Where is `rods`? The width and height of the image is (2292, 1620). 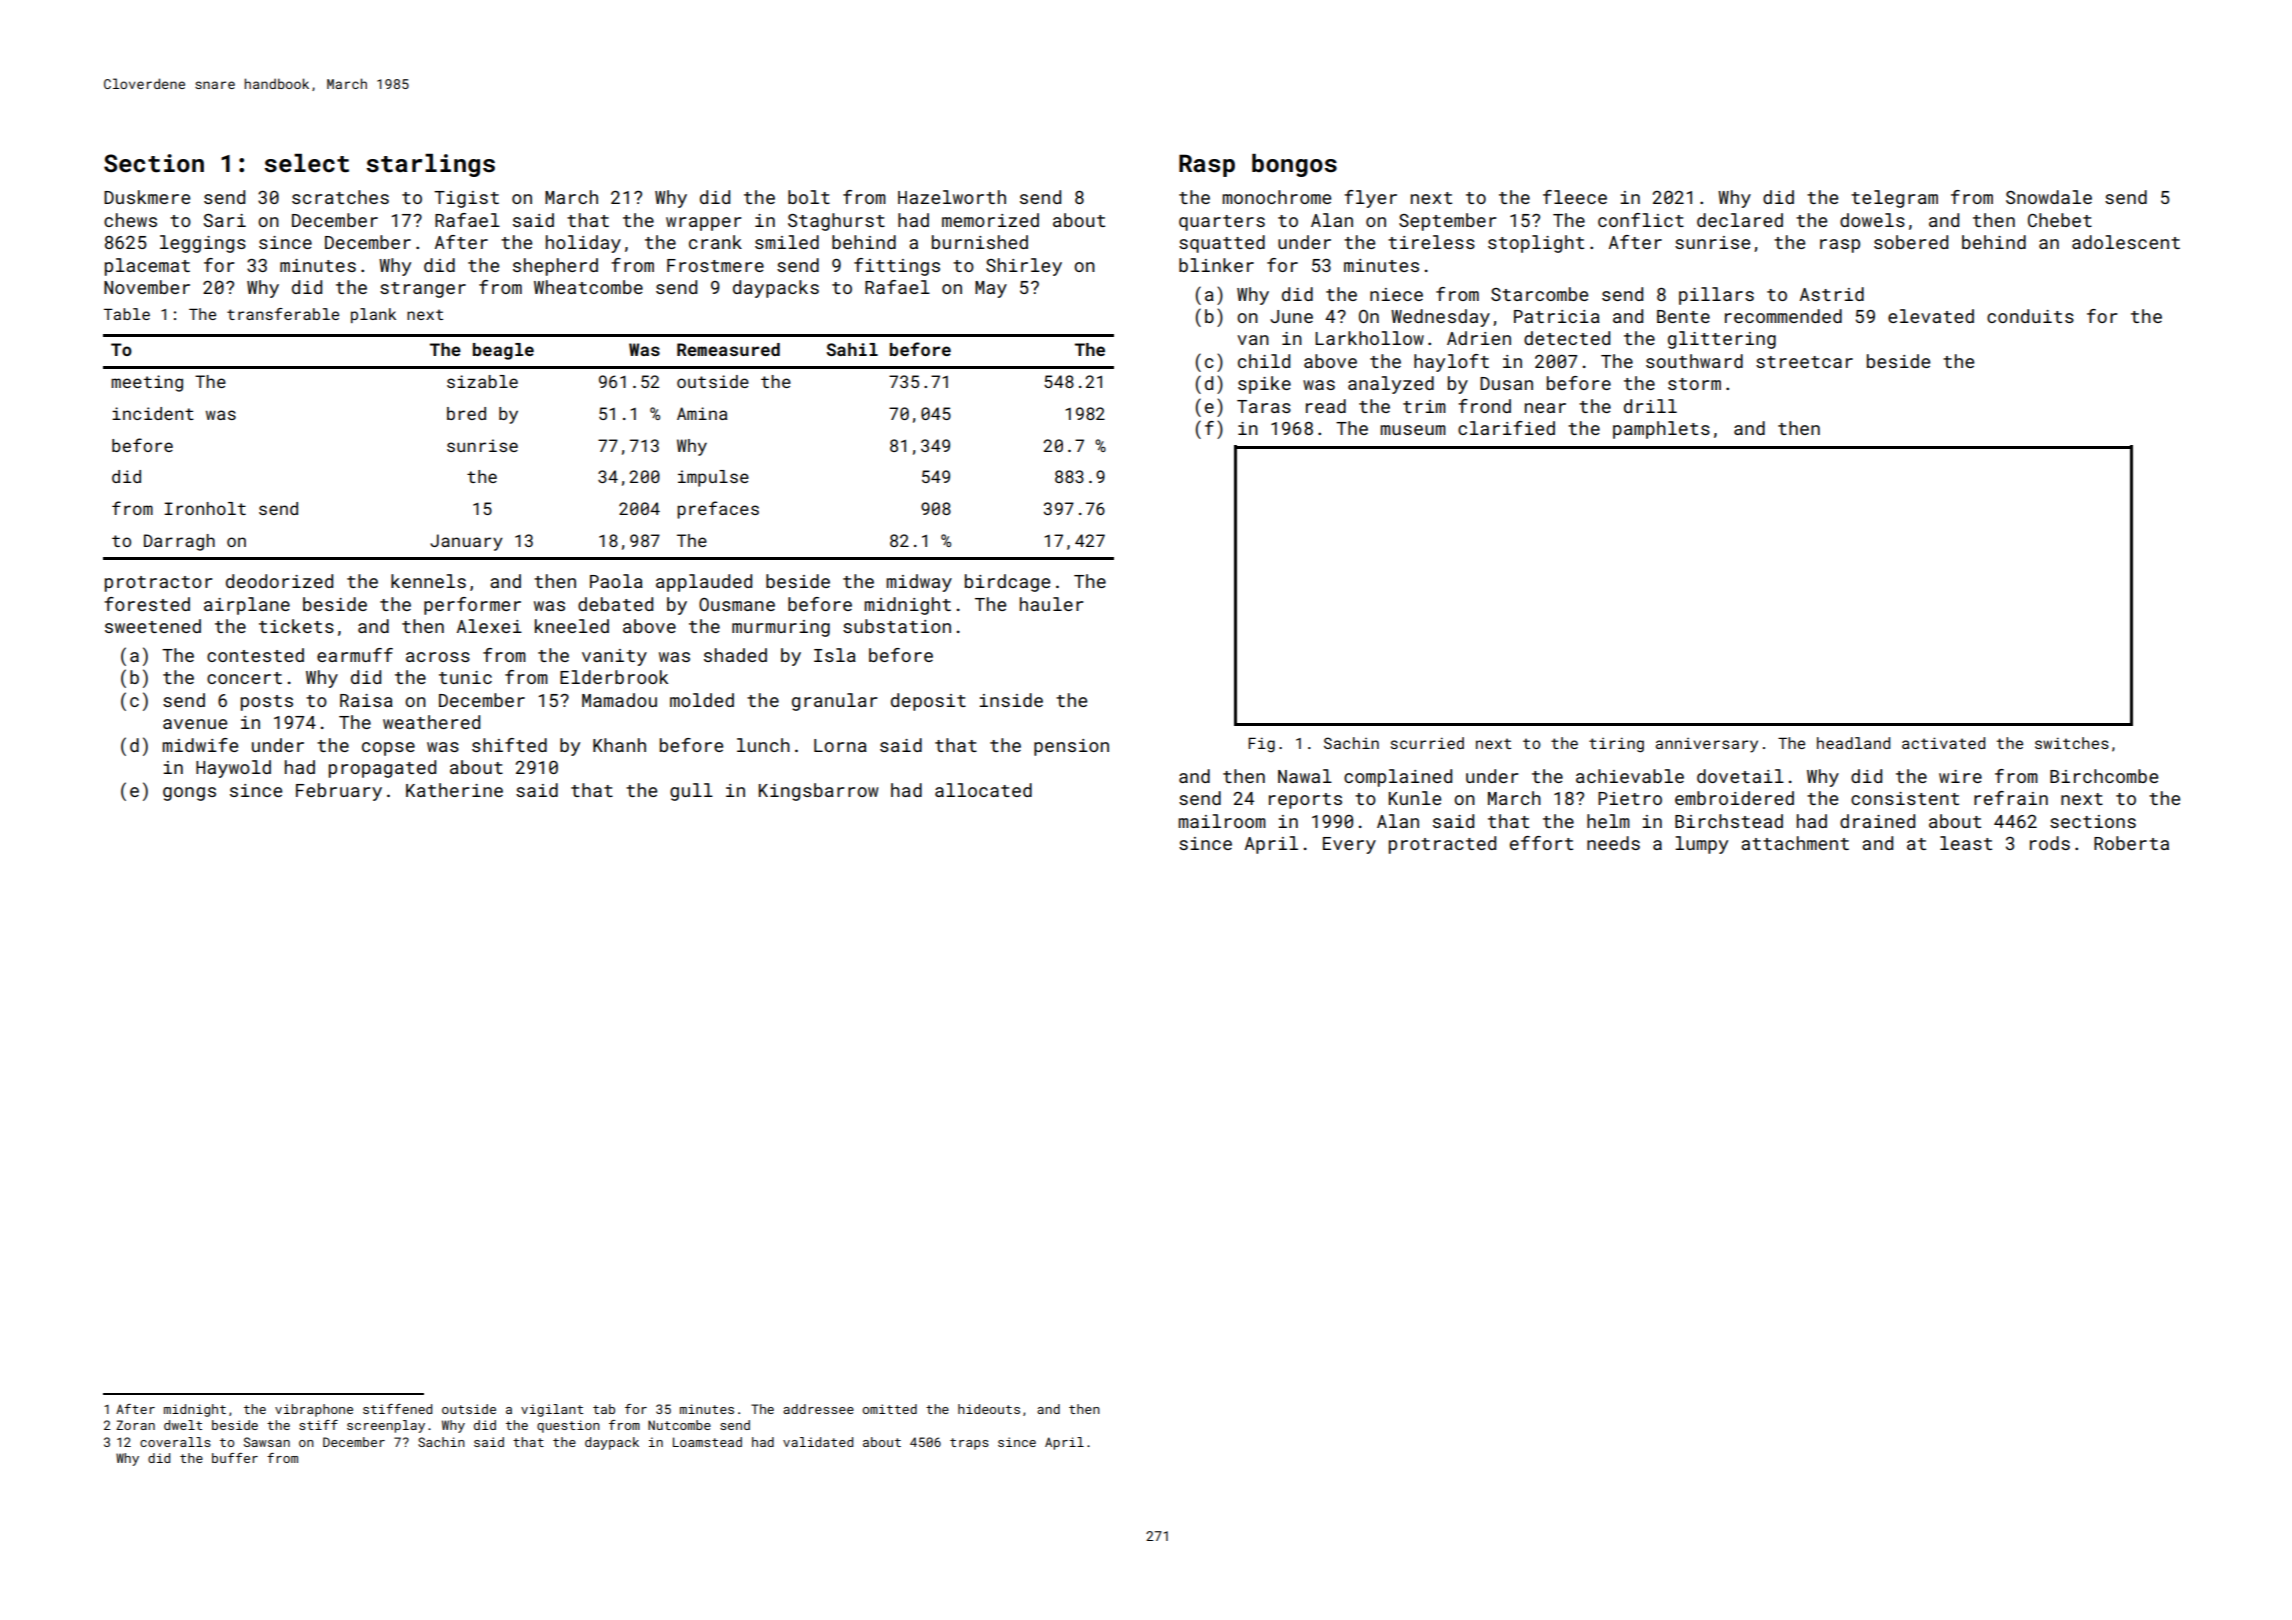
rods is located at coordinates (2050, 843).
